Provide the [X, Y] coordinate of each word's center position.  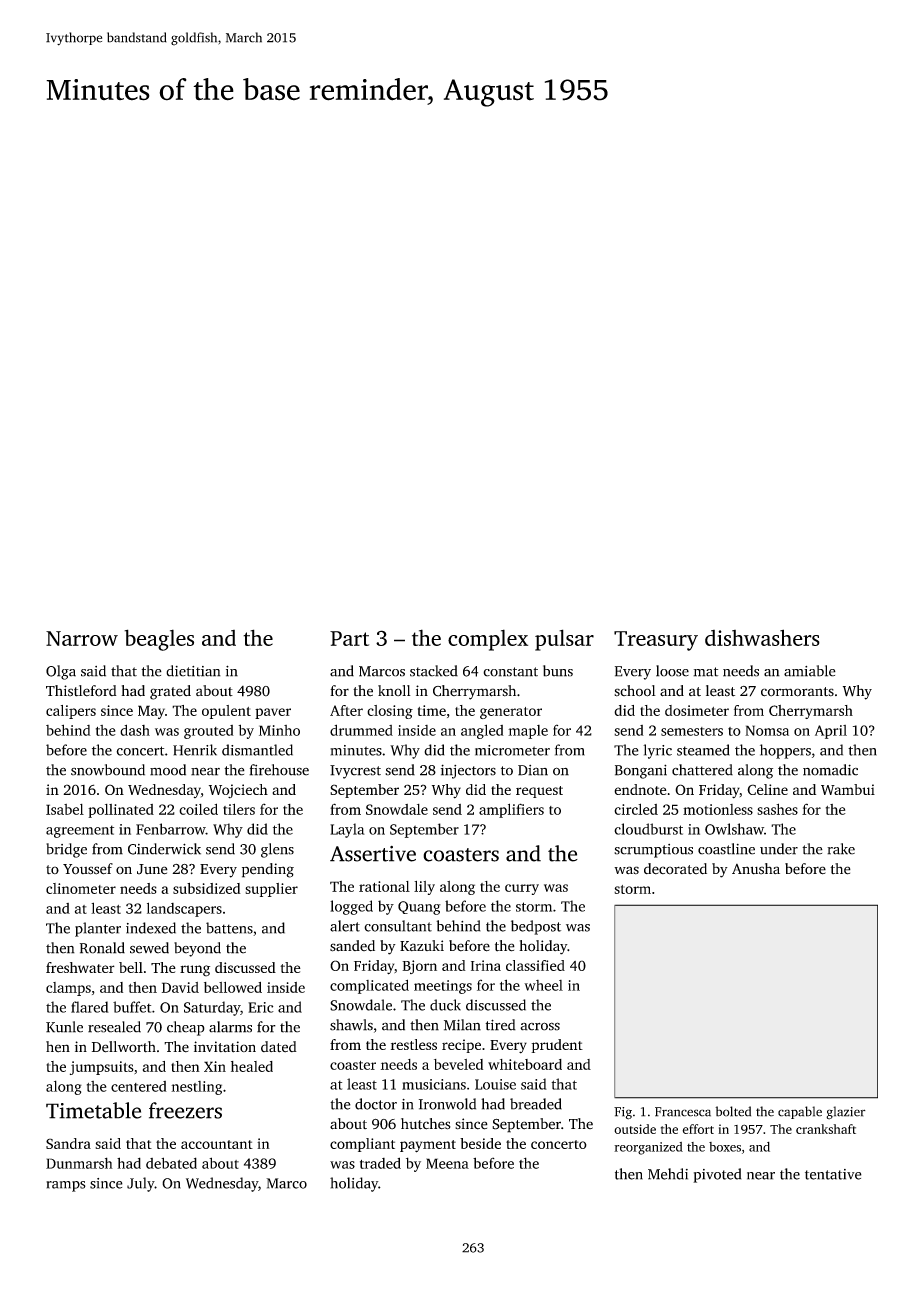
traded [380, 1163]
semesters [692, 731]
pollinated [121, 811]
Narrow [82, 638]
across [540, 1026]
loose [672, 671]
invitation [225, 1047]
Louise [495, 1084]
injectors [468, 771]
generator [511, 713]
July [141, 1184]
